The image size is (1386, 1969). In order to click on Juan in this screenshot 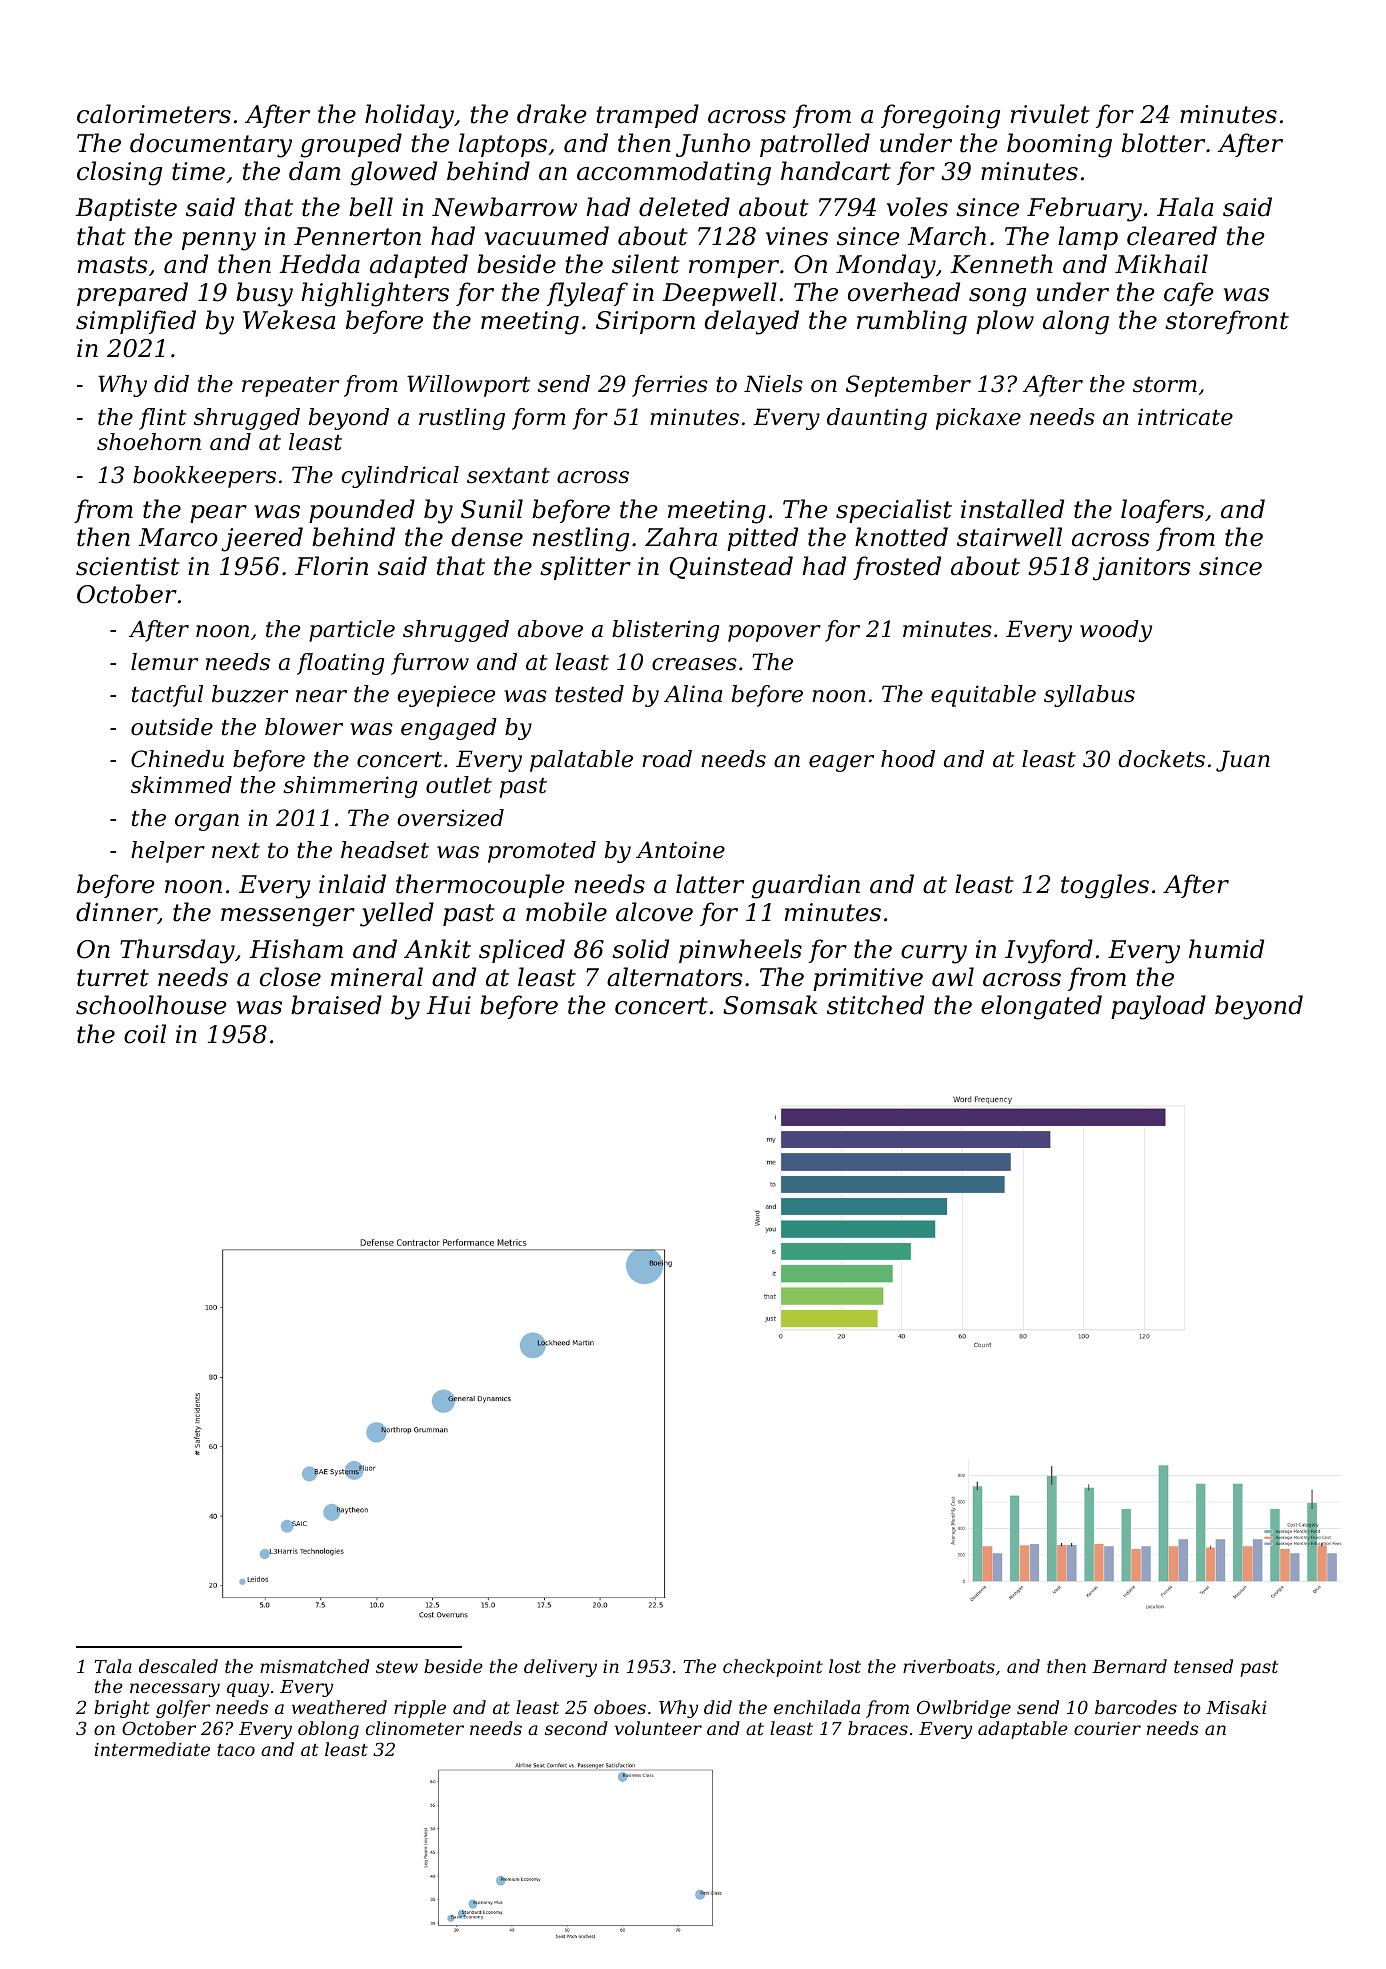, I will do `click(1243, 761)`.
